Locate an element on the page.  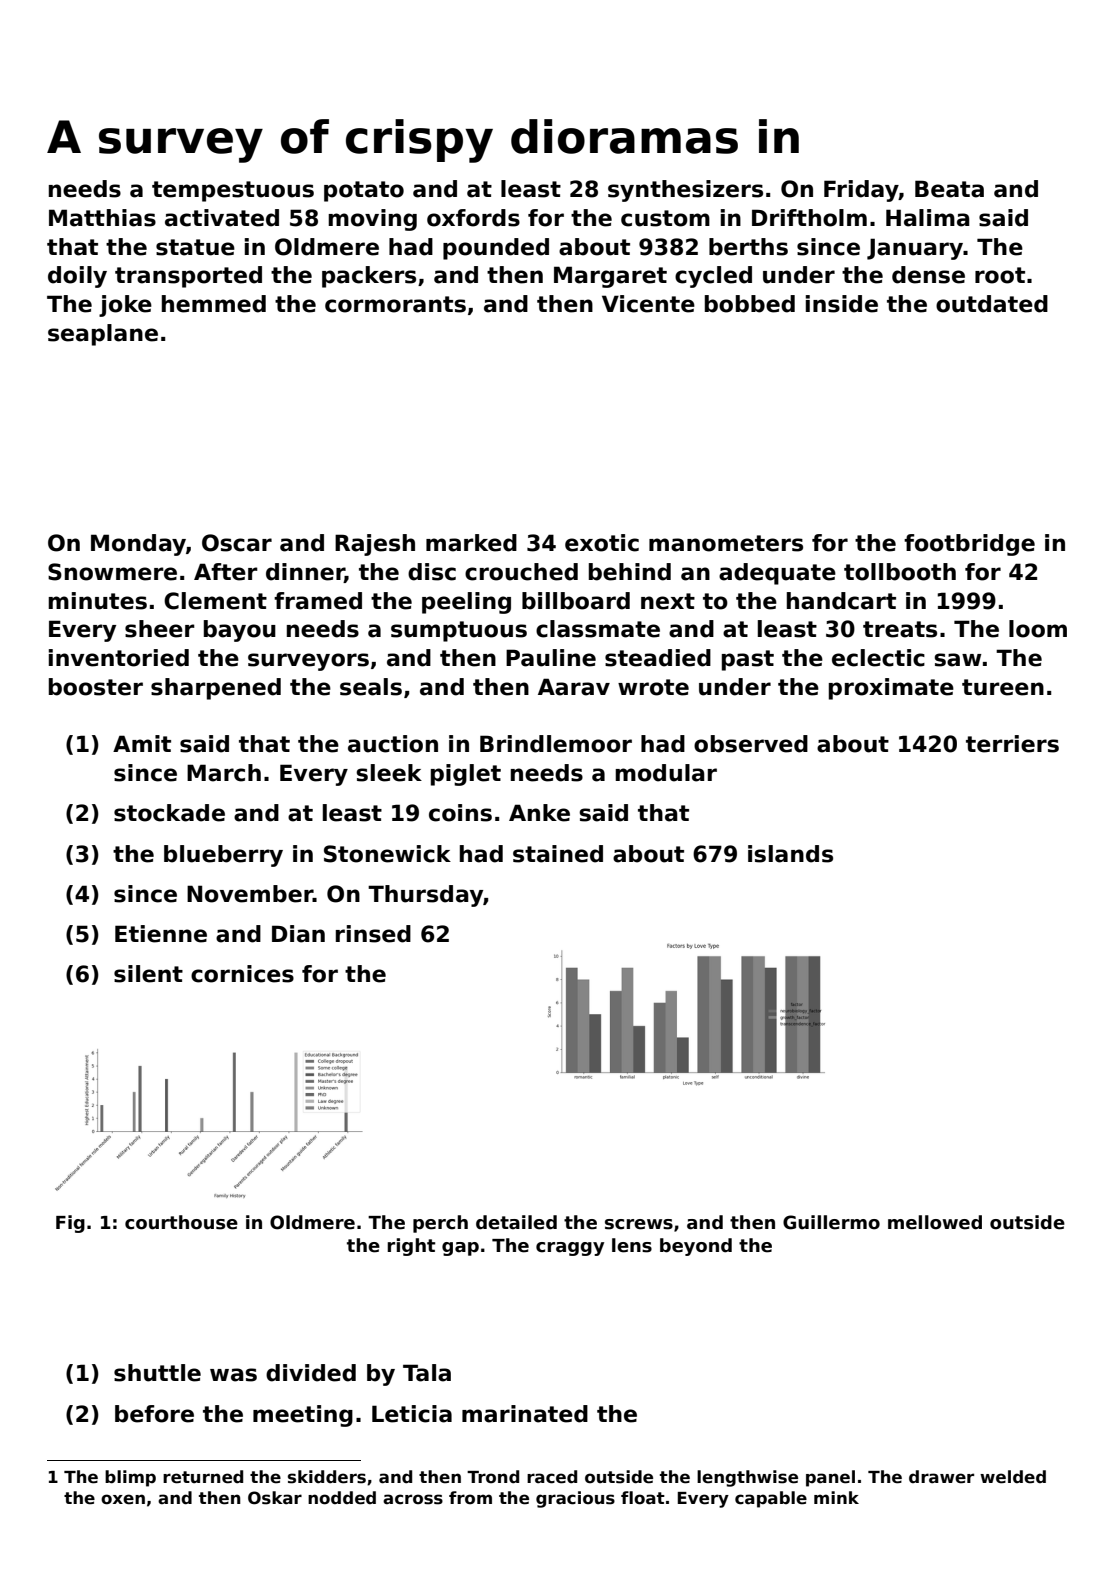
inside is located at coordinates (842, 304).
